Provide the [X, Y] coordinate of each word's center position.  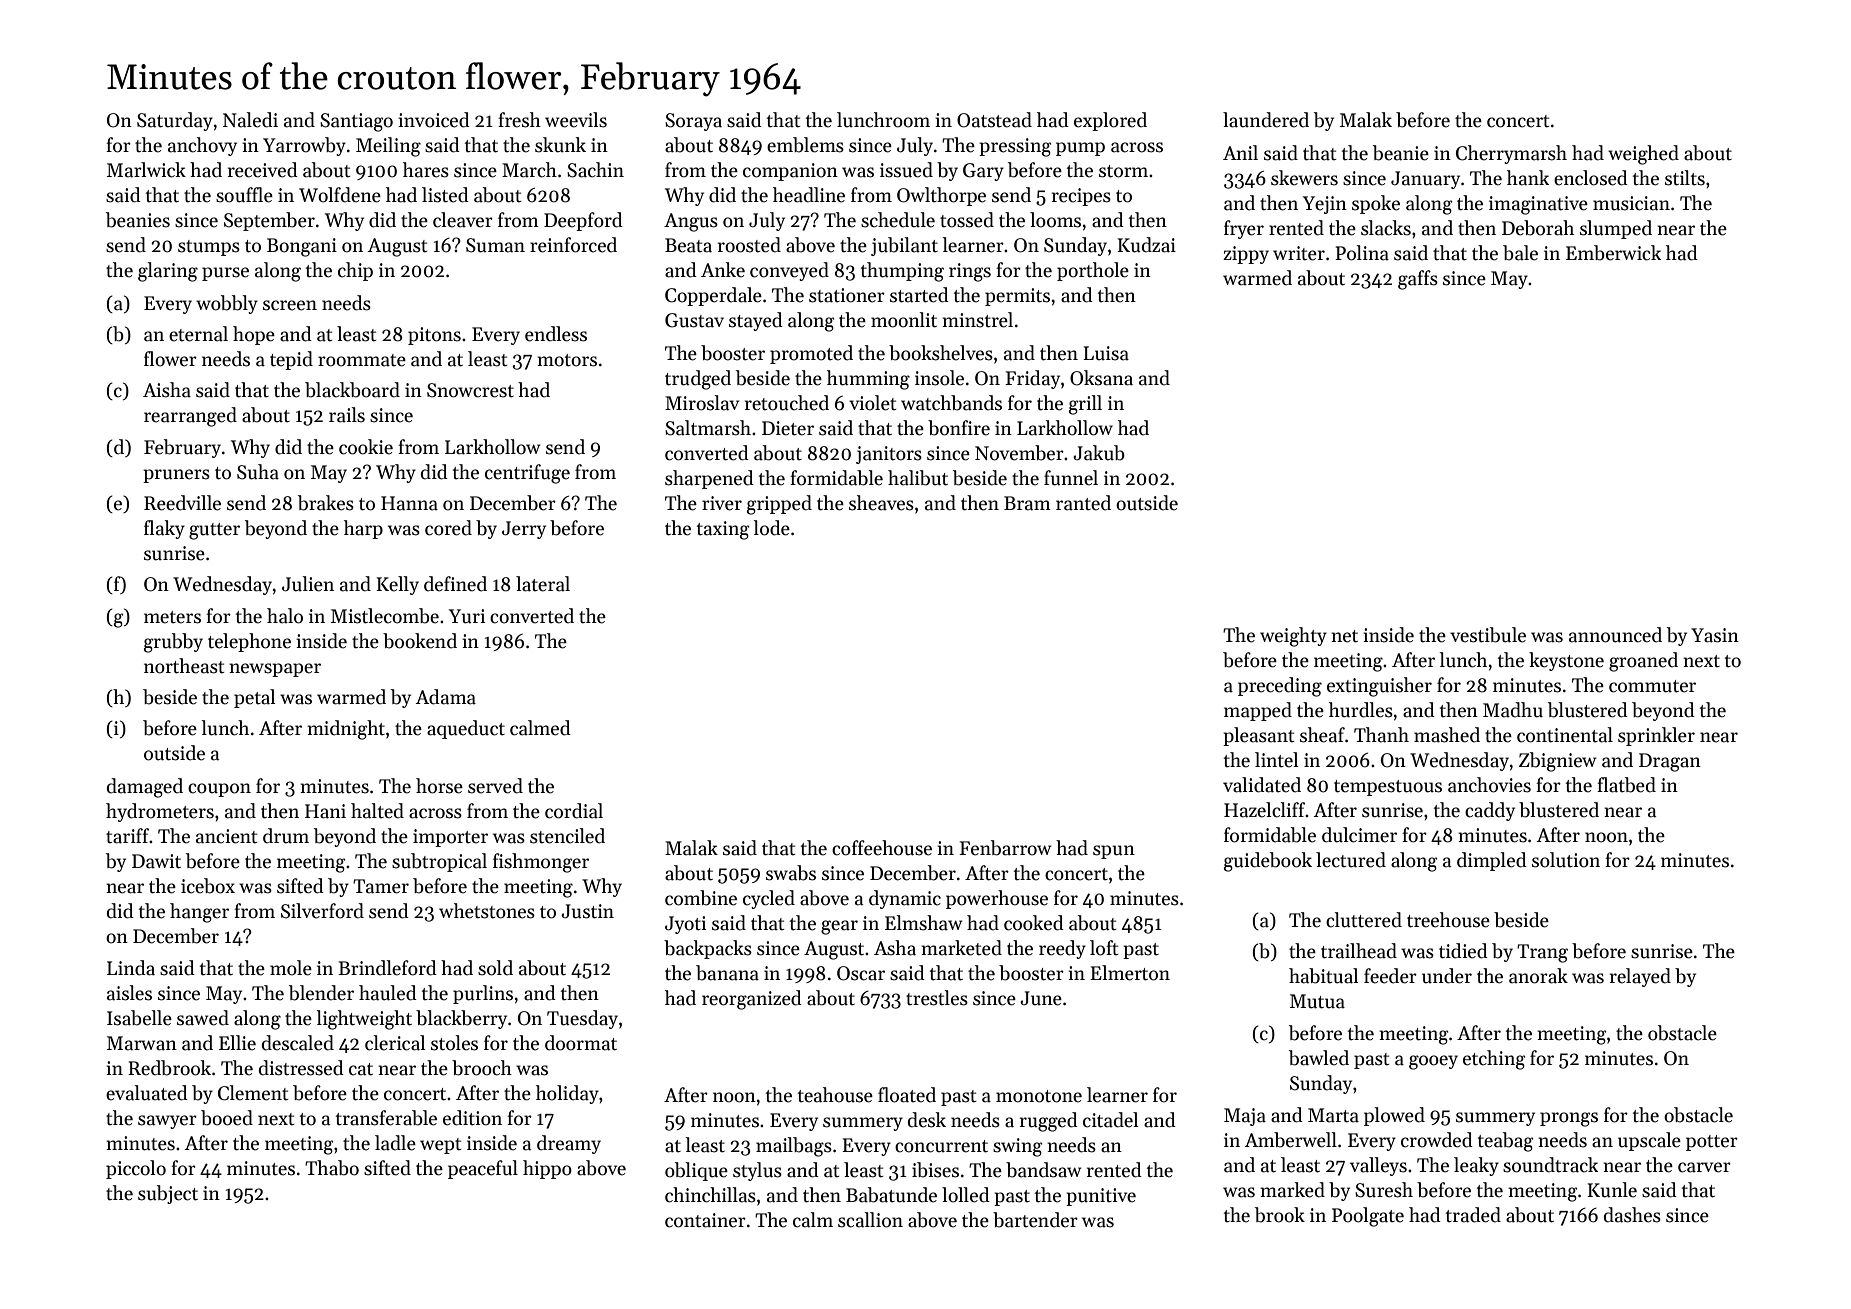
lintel [1276, 760]
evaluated [147, 1093]
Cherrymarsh [1511, 154]
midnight [346, 730]
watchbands [951, 403]
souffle [244, 195]
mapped [1258, 711]
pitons [434, 336]
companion [790, 172]
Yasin [1715, 635]
